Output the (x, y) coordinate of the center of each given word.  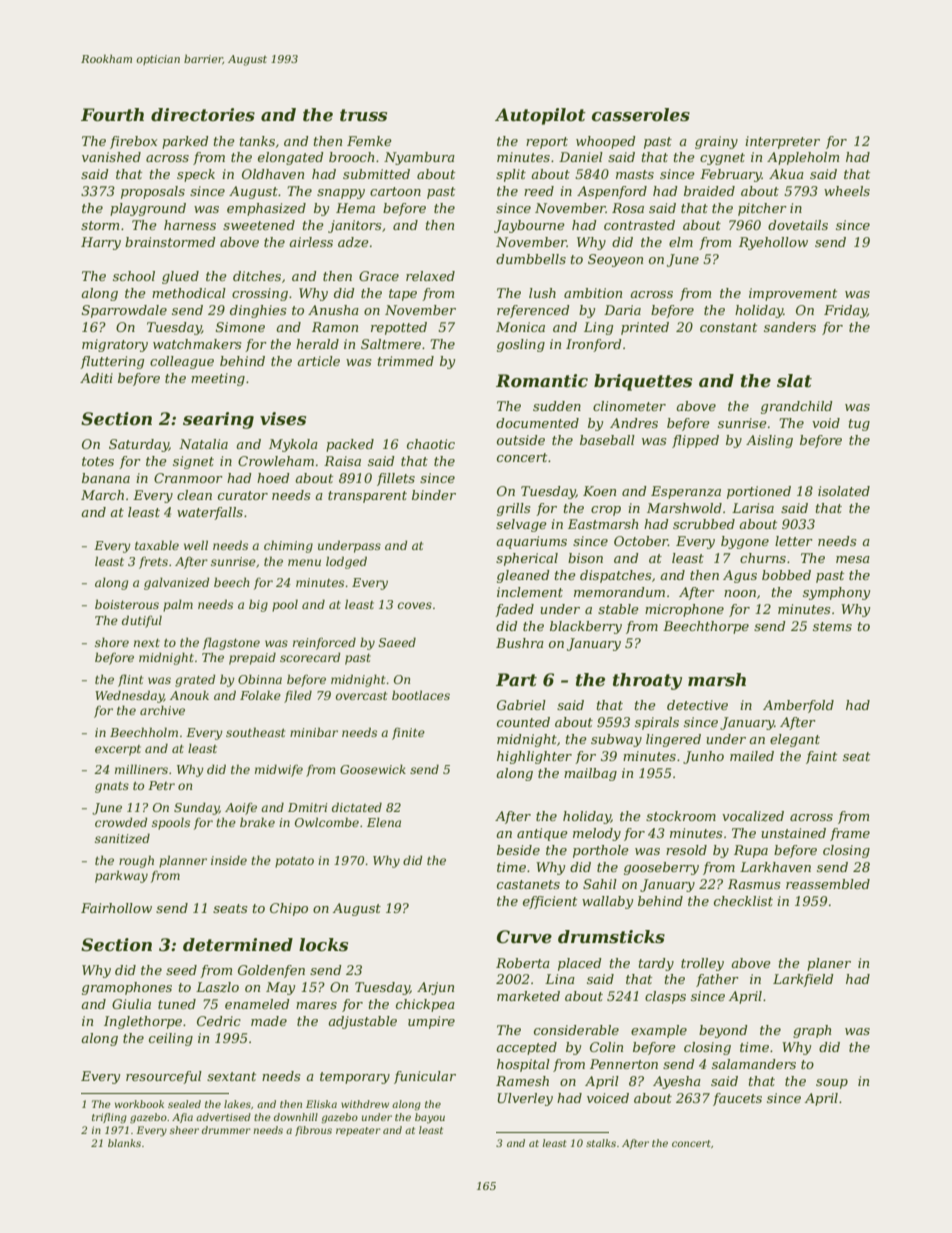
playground (148, 209)
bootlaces (421, 695)
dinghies (258, 311)
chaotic (431, 444)
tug (859, 425)
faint (821, 757)
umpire (431, 1022)
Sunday (196, 808)
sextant (231, 1076)
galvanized (177, 583)
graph (812, 1031)
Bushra (520, 643)
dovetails (798, 225)
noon (740, 593)
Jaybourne (529, 226)
